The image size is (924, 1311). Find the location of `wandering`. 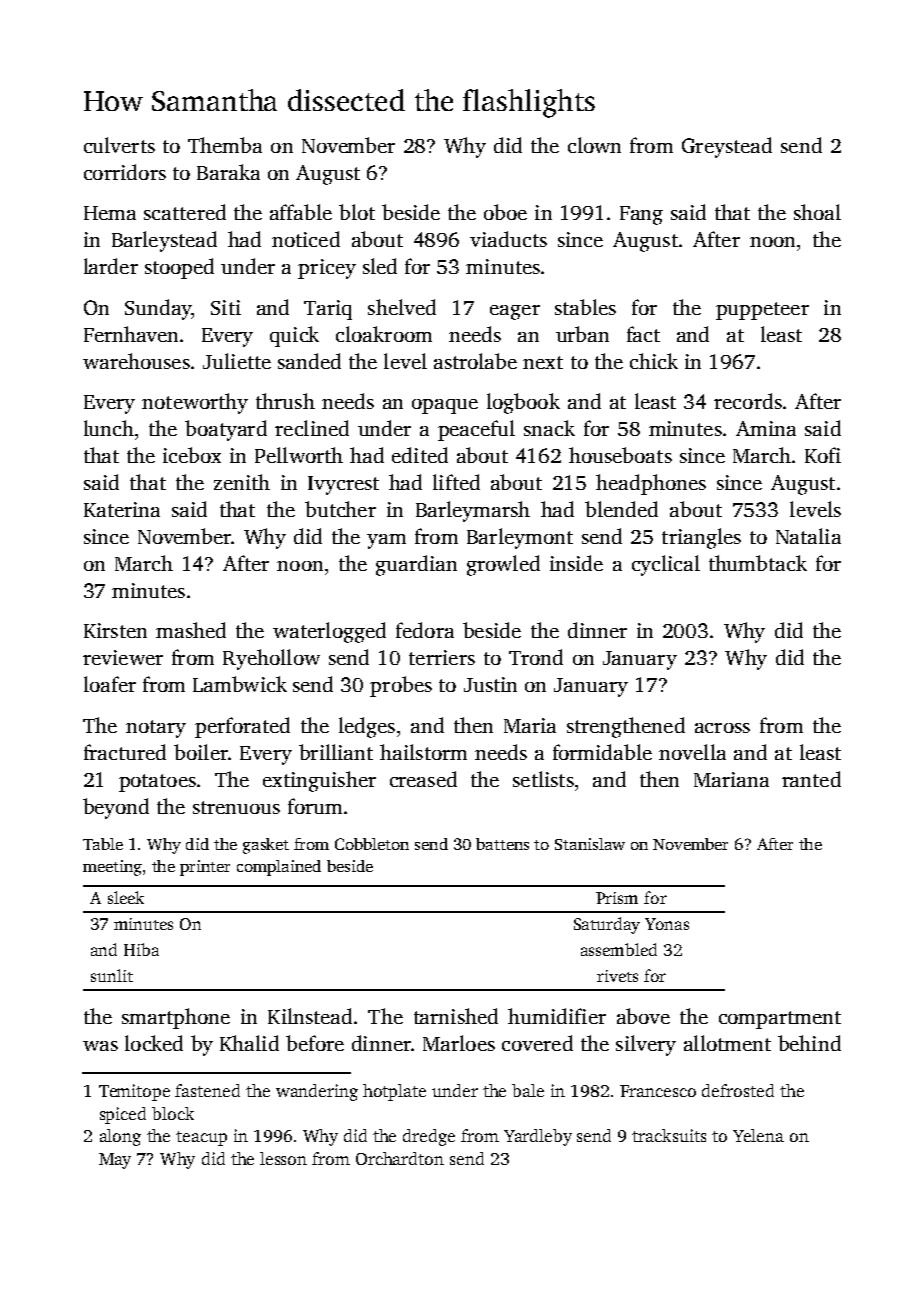

wandering is located at coordinates (317, 1092).
